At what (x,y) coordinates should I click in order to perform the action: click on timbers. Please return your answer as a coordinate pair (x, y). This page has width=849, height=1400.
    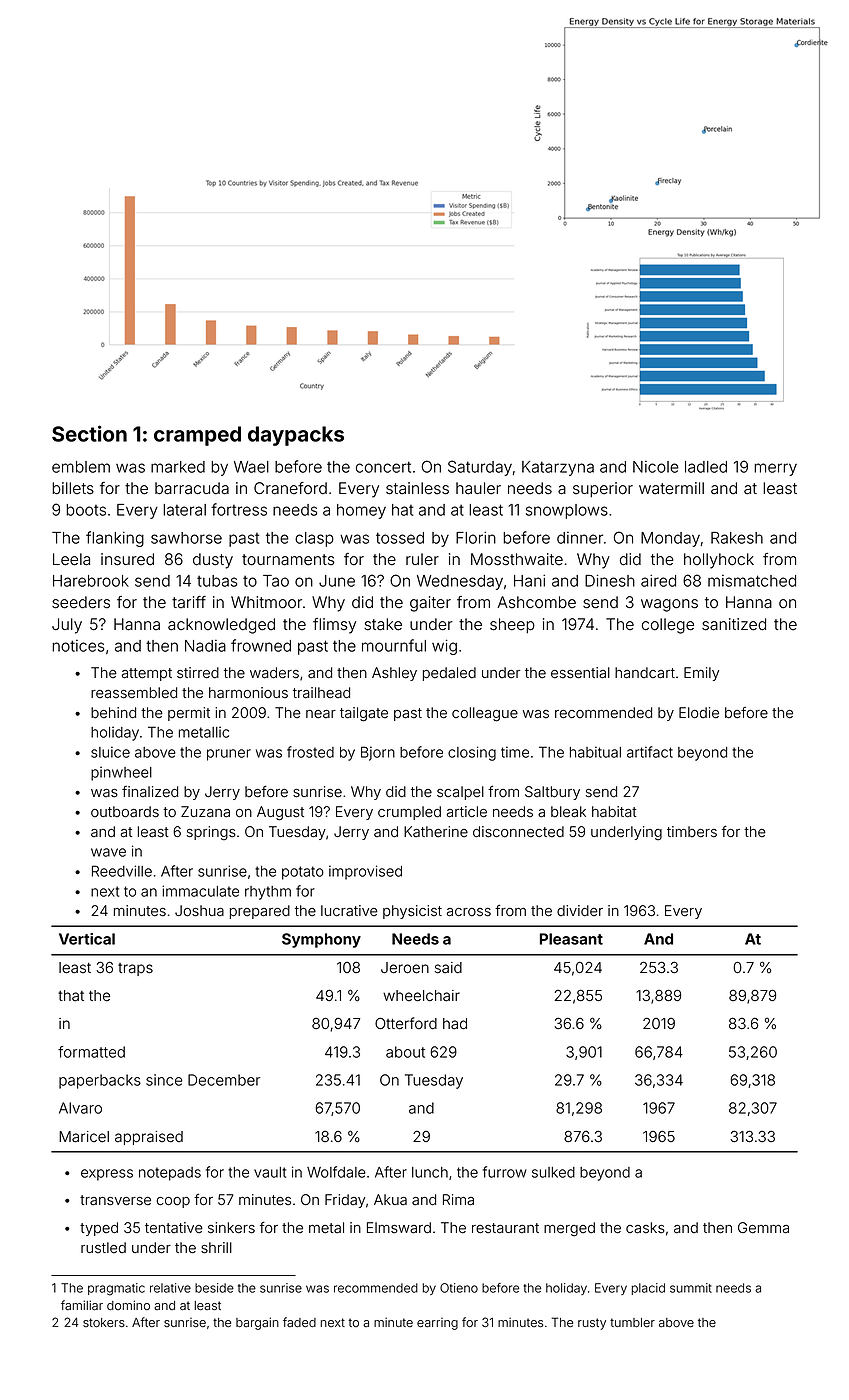
    Looking at the image, I should click on (692, 832).
